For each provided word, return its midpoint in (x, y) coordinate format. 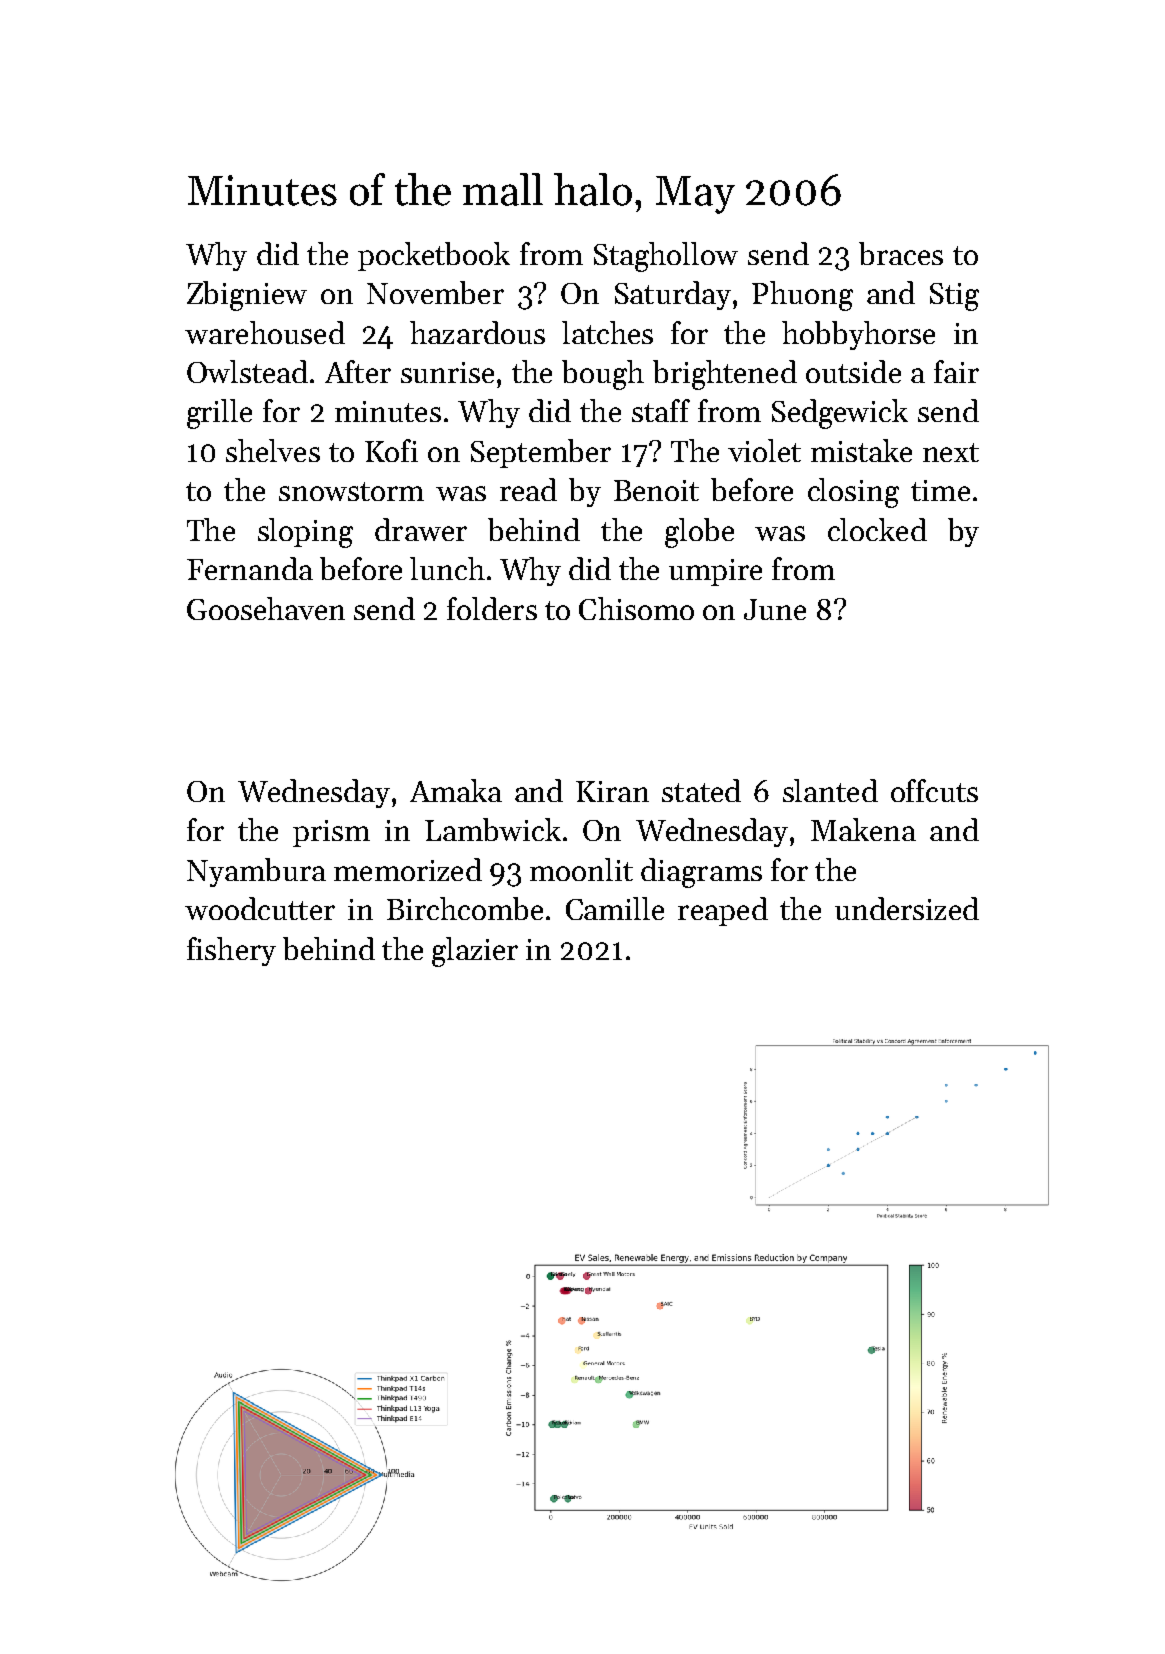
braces (901, 253)
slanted (830, 790)
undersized (907, 908)
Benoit (656, 490)
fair (956, 371)
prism (331, 833)
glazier (475, 952)
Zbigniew (247, 296)
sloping (305, 533)
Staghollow (666, 257)
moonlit (581, 869)
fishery (231, 951)
